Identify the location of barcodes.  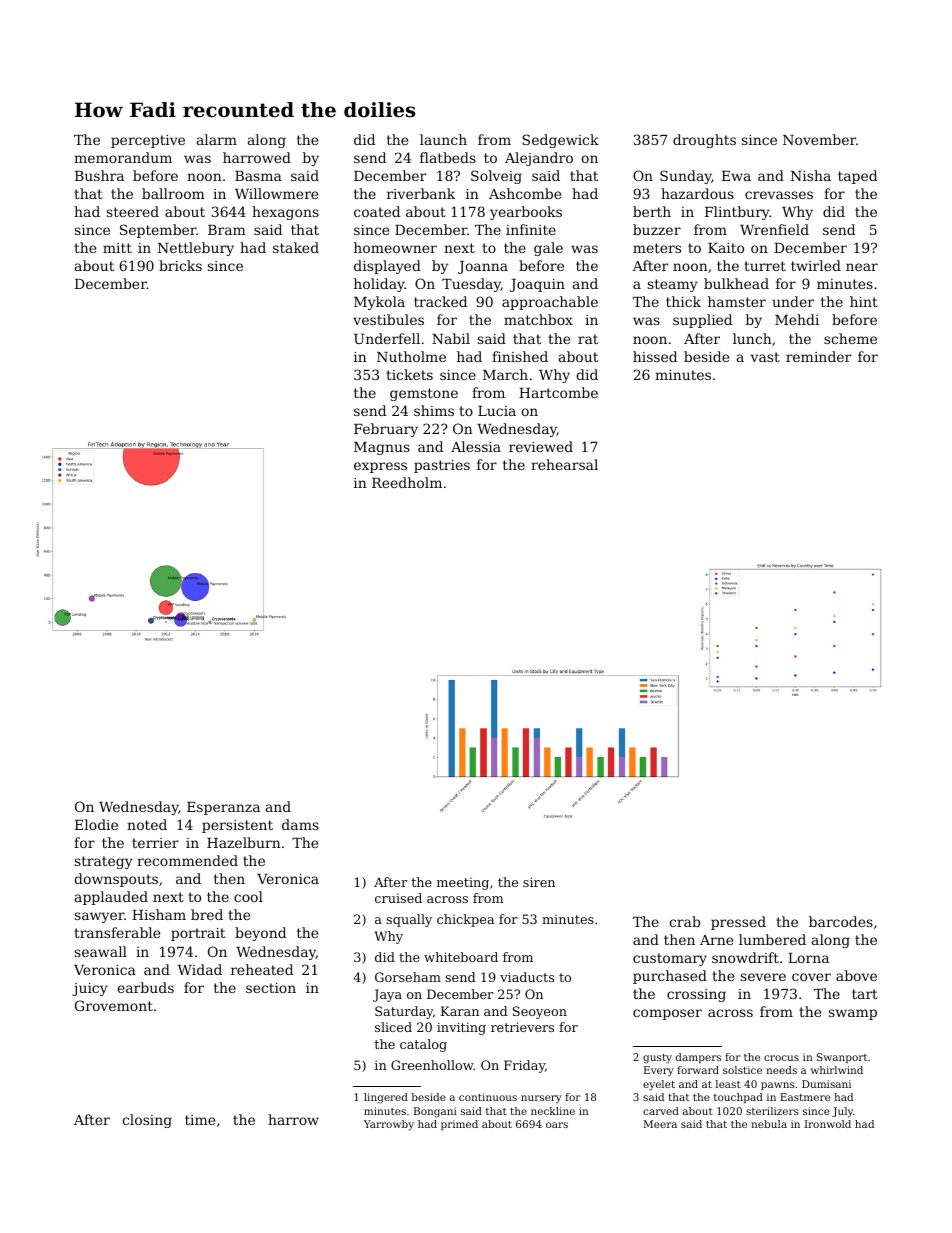
(841, 921).
